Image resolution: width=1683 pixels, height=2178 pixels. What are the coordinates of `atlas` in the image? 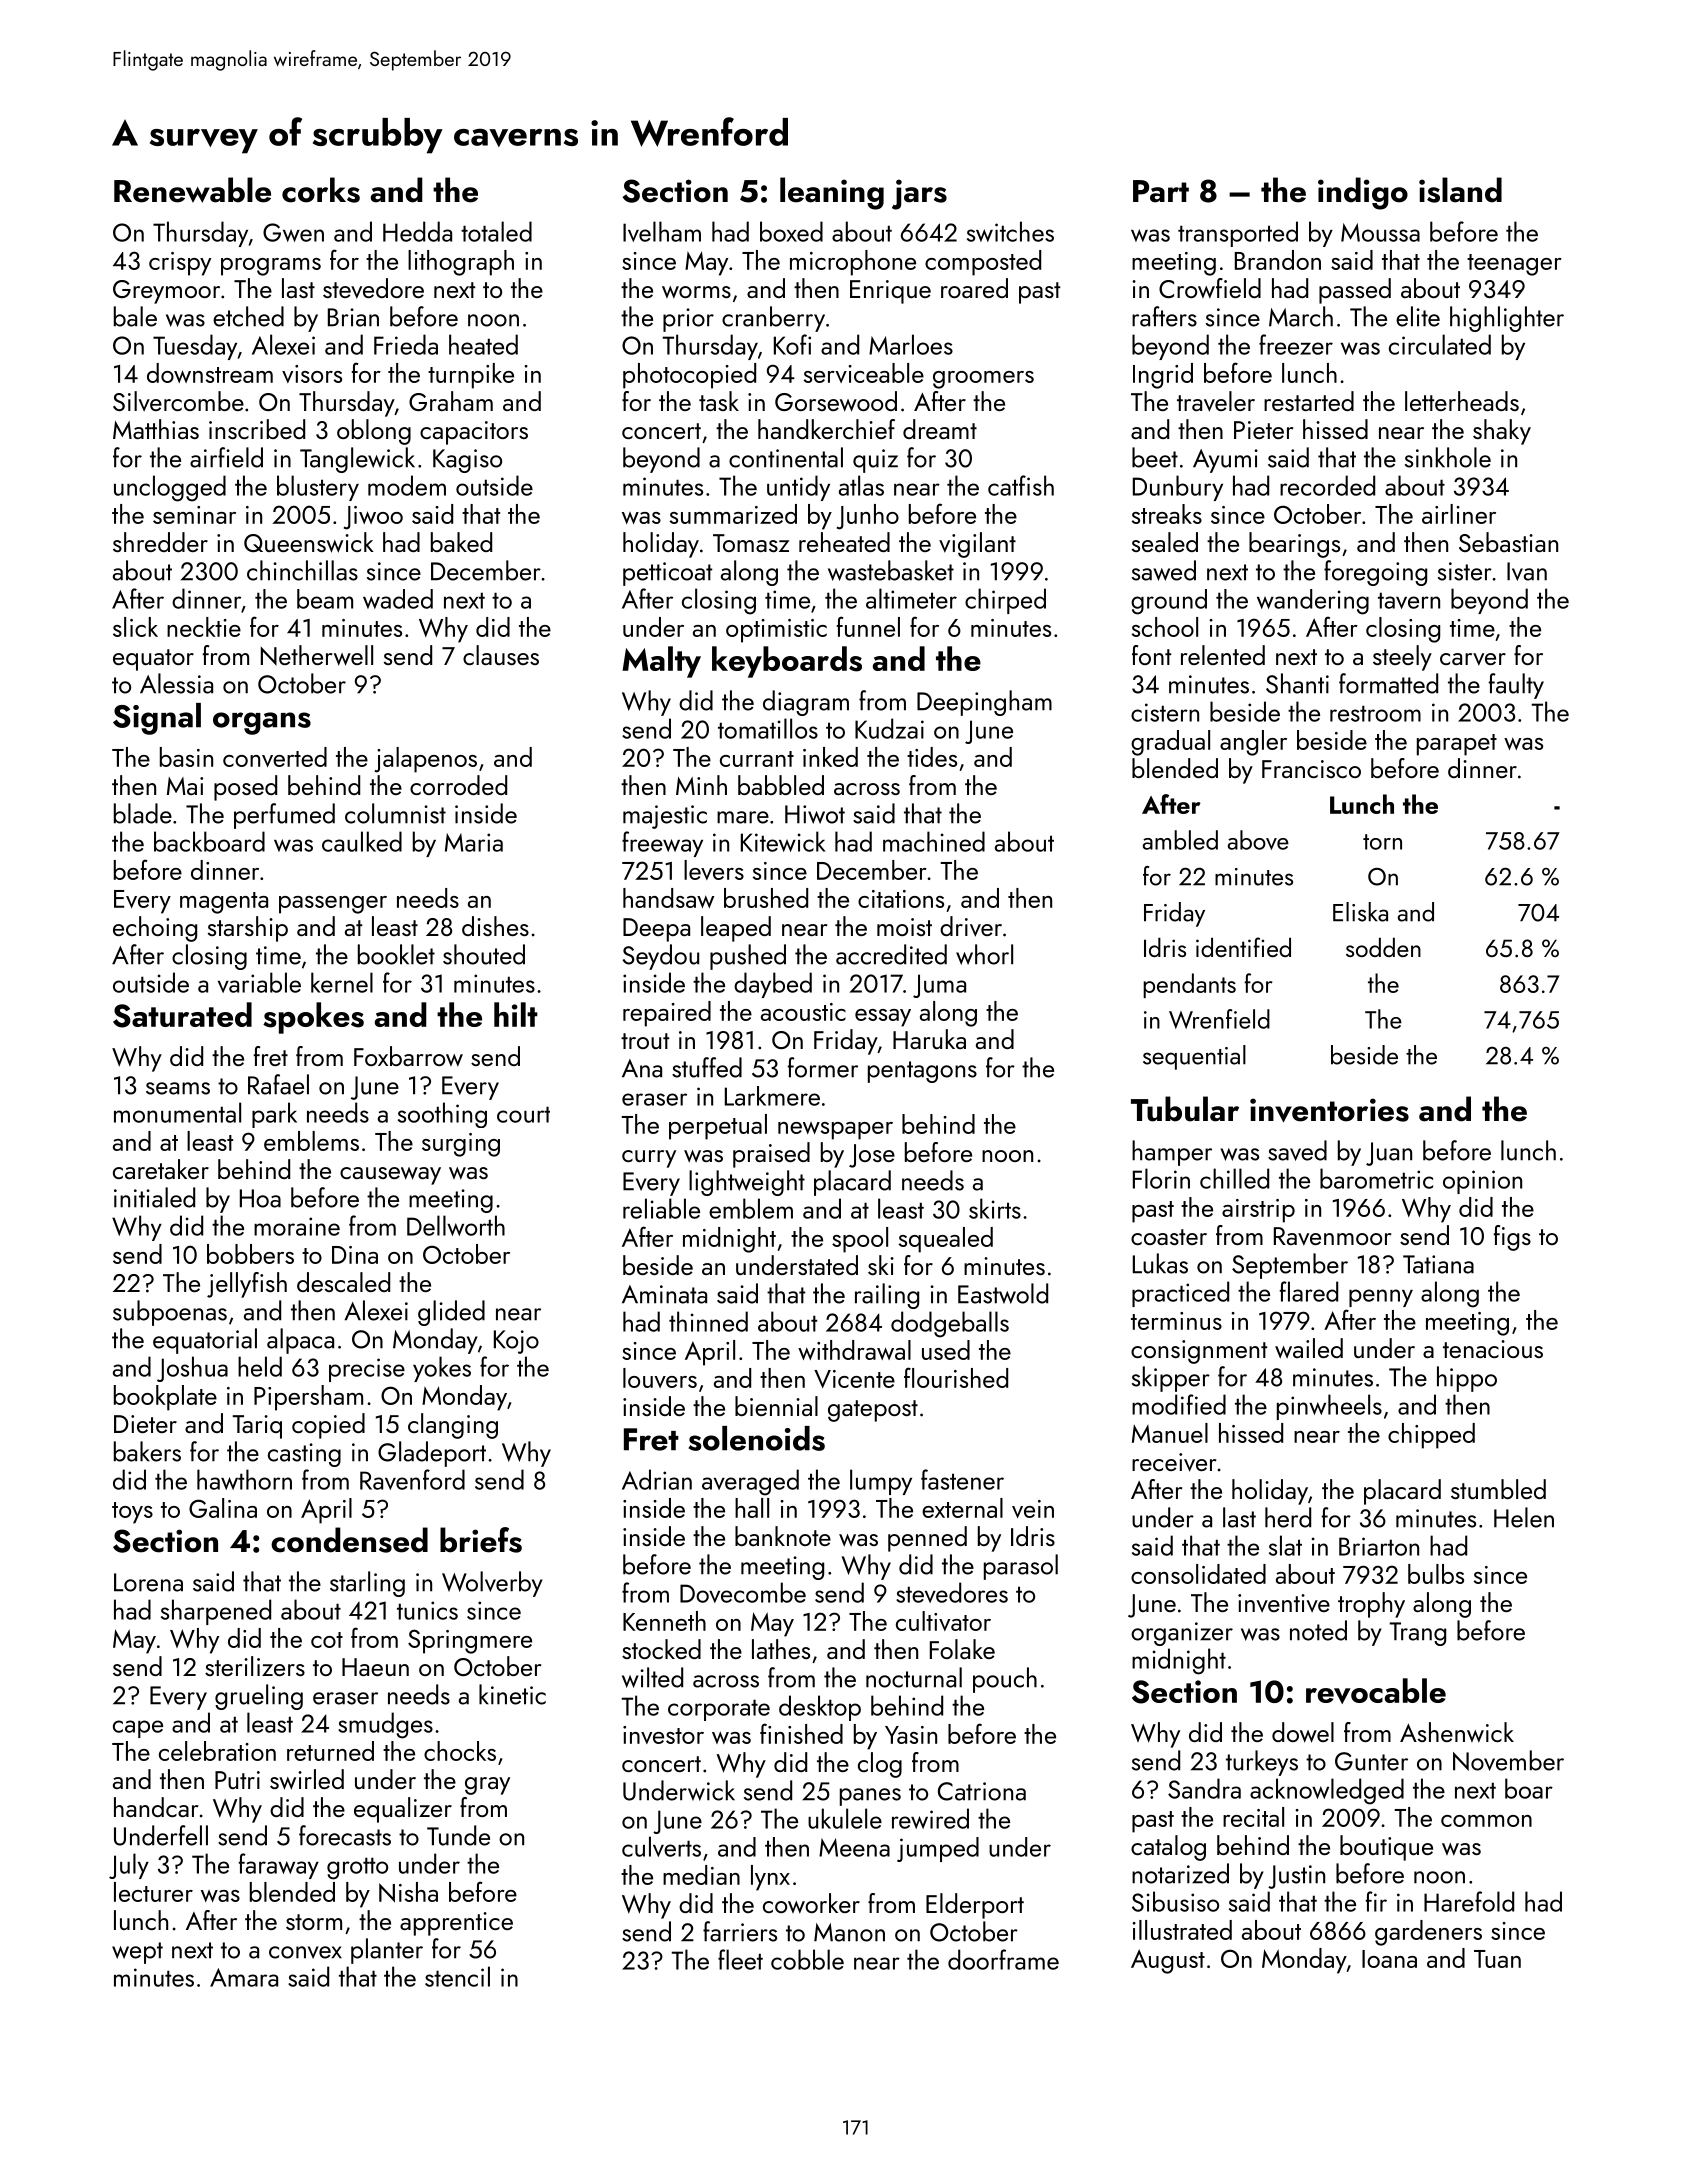 It's located at (861, 485).
